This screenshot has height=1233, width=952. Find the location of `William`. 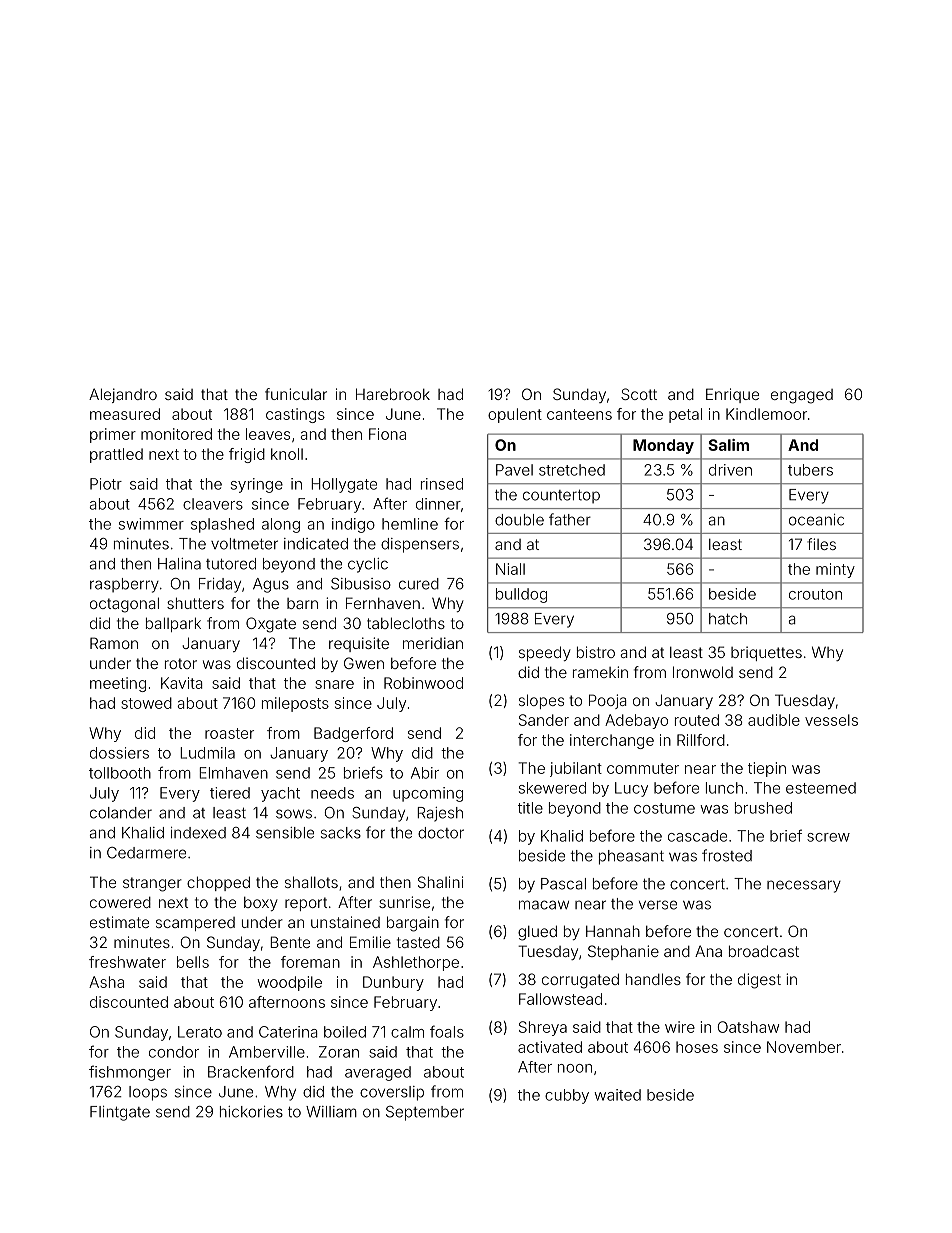

William is located at coordinates (331, 1112).
